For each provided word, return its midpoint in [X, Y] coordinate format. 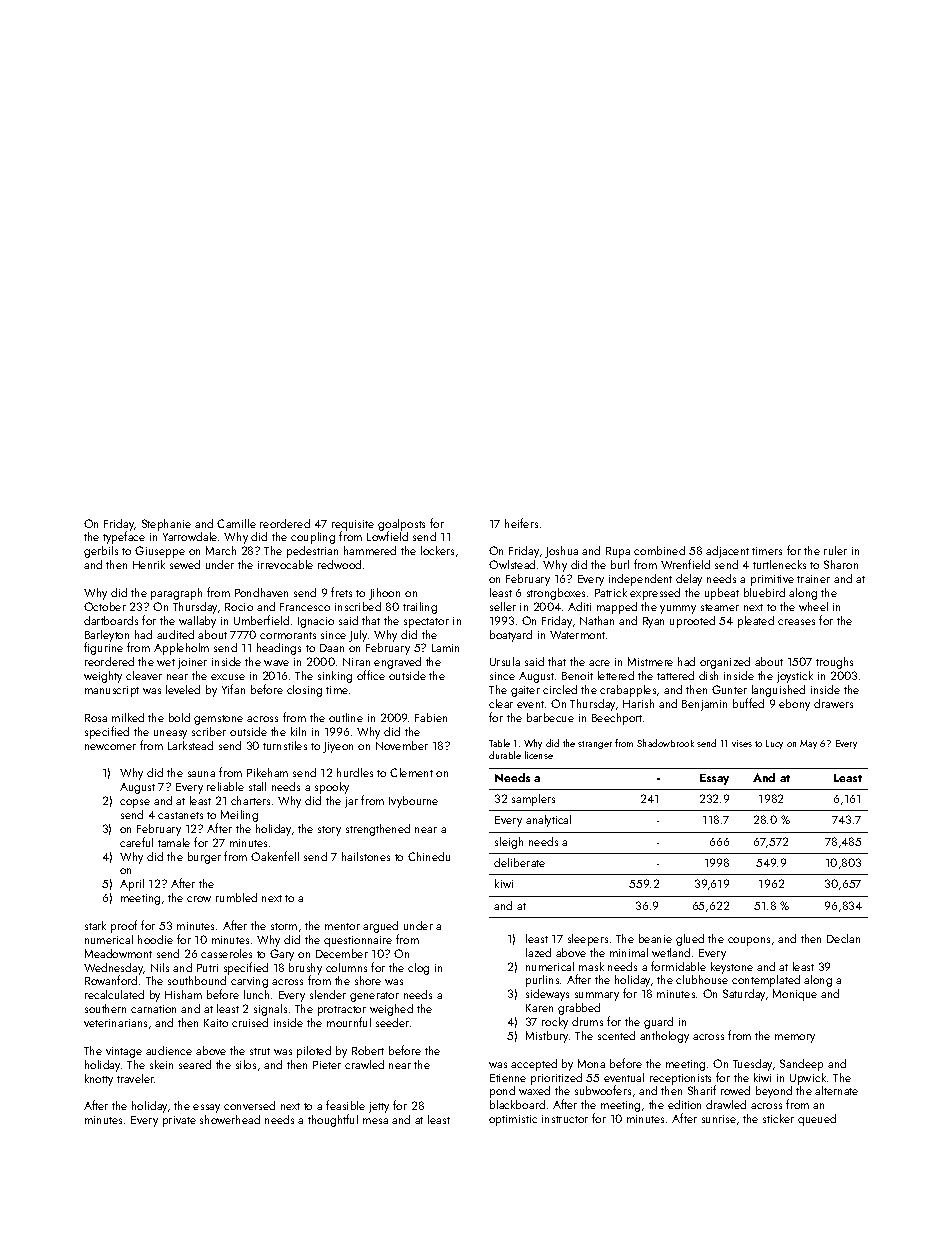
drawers [833, 703]
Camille [236, 523]
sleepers [588, 940]
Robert [368, 1050]
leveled [183, 689]
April [132, 885]
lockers [437, 550]
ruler [835, 550]
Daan [332, 648]
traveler [136, 1078]
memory [795, 1038]
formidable [678, 966]
